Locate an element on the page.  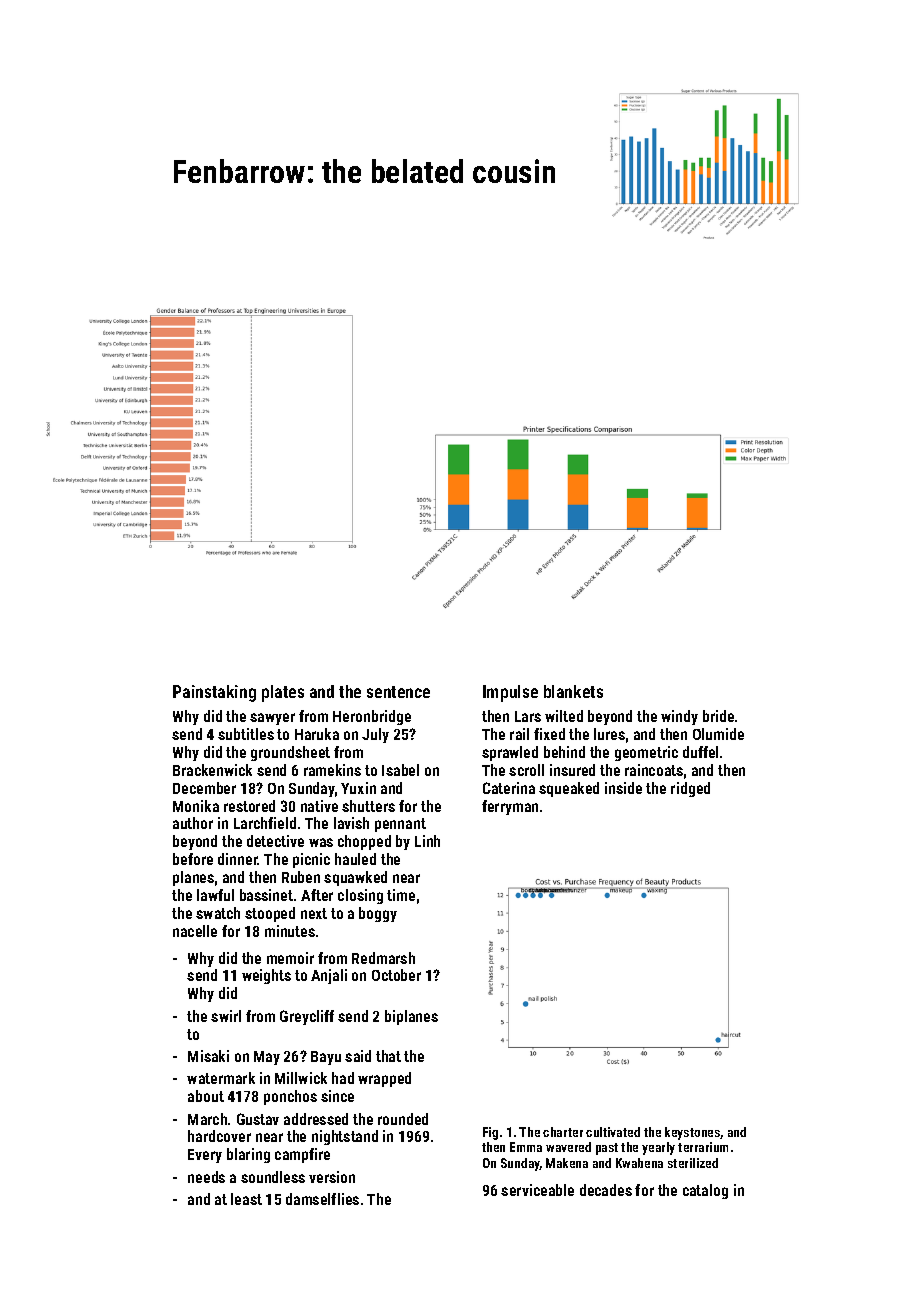
bride is located at coordinates (718, 716).
